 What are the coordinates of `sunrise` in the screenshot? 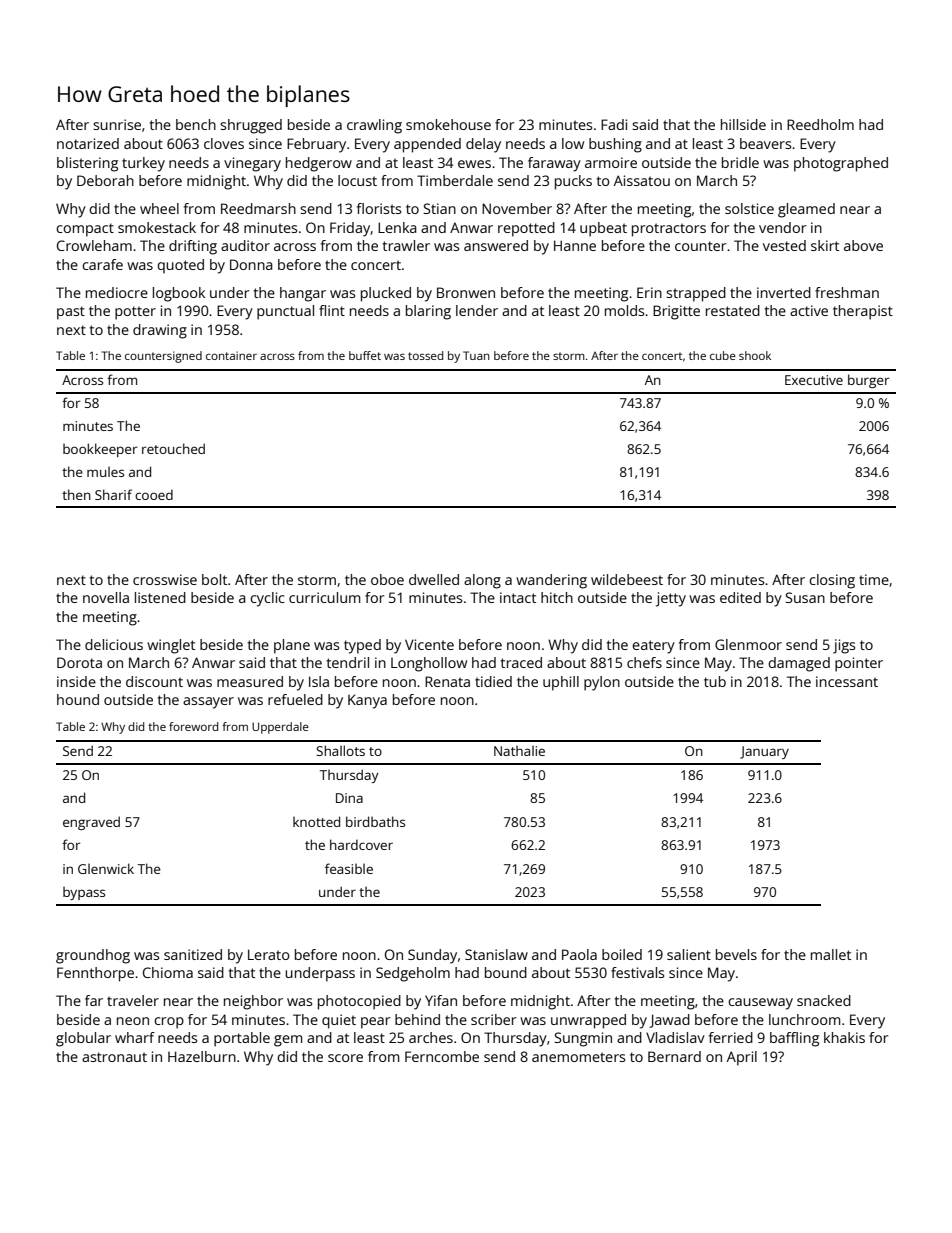 It's located at (117, 124).
